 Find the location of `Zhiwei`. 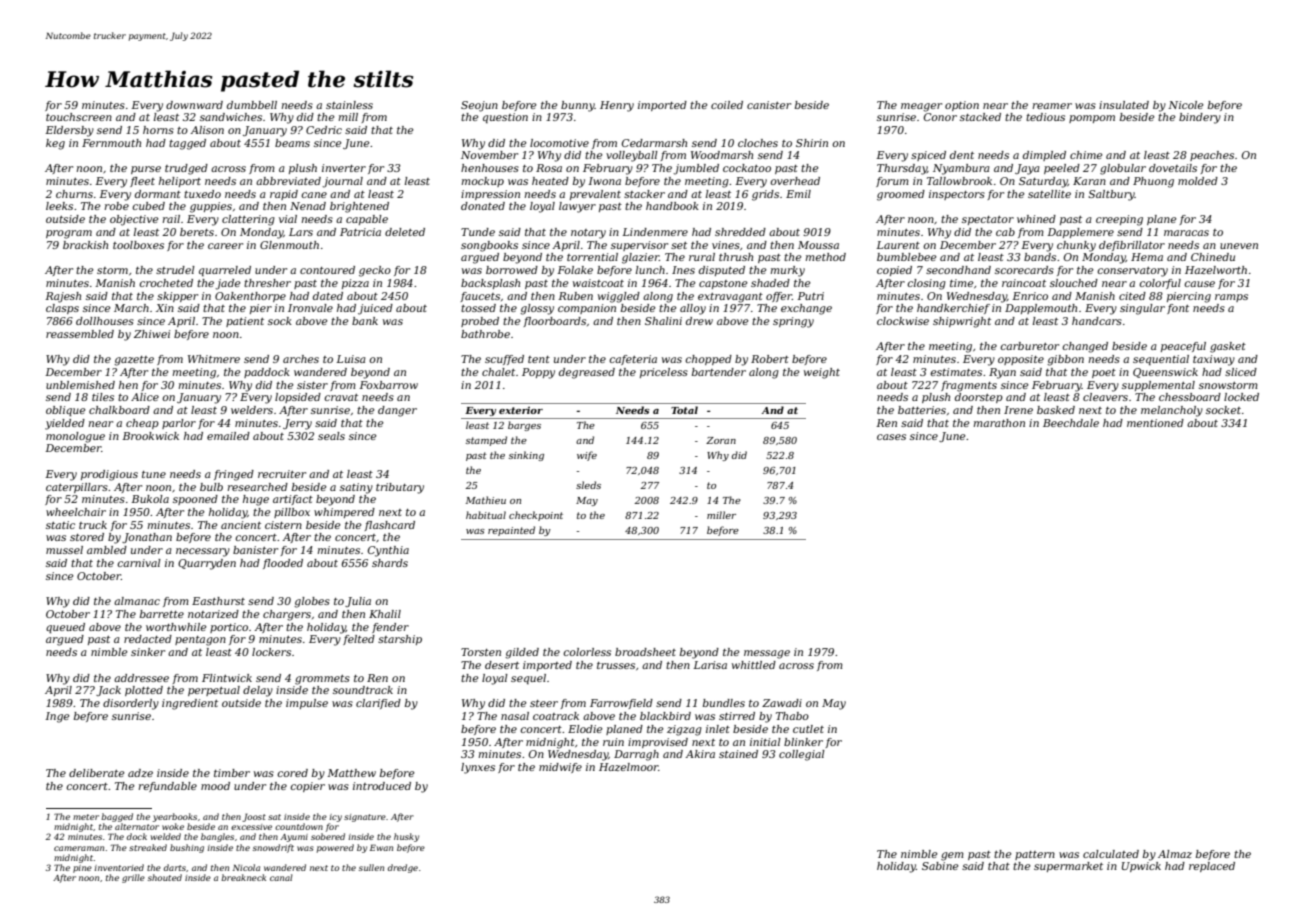

Zhiwei is located at coordinates (152, 334).
